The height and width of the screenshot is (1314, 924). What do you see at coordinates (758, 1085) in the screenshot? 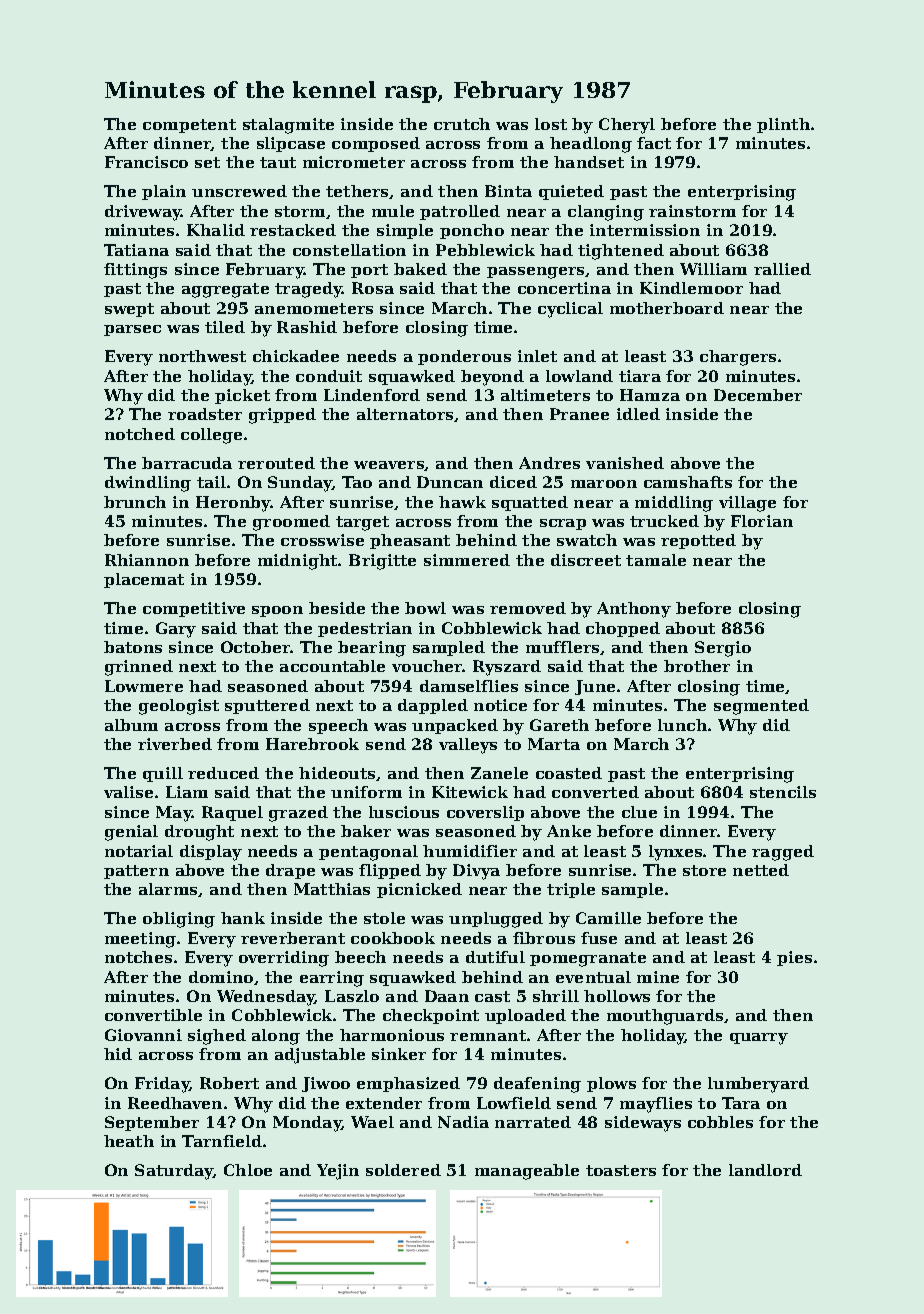
I see `lumberyard` at bounding box center [758, 1085].
